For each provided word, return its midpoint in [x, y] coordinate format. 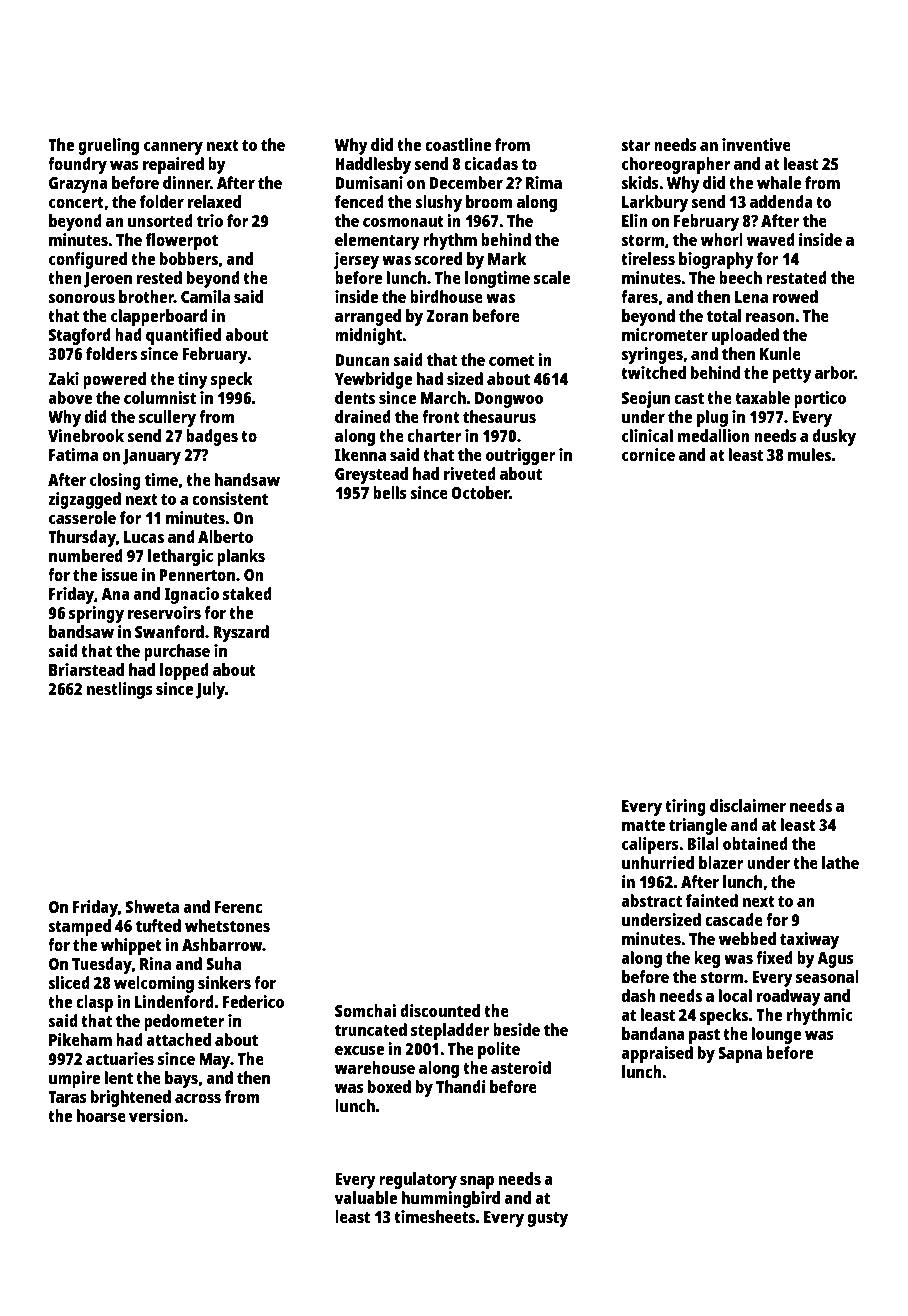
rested [159, 277]
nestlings [120, 690]
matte [643, 825]
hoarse [101, 1115]
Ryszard [241, 633]
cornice [648, 454]
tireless [648, 258]
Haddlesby [373, 165]
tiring [685, 807]
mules [809, 454]
